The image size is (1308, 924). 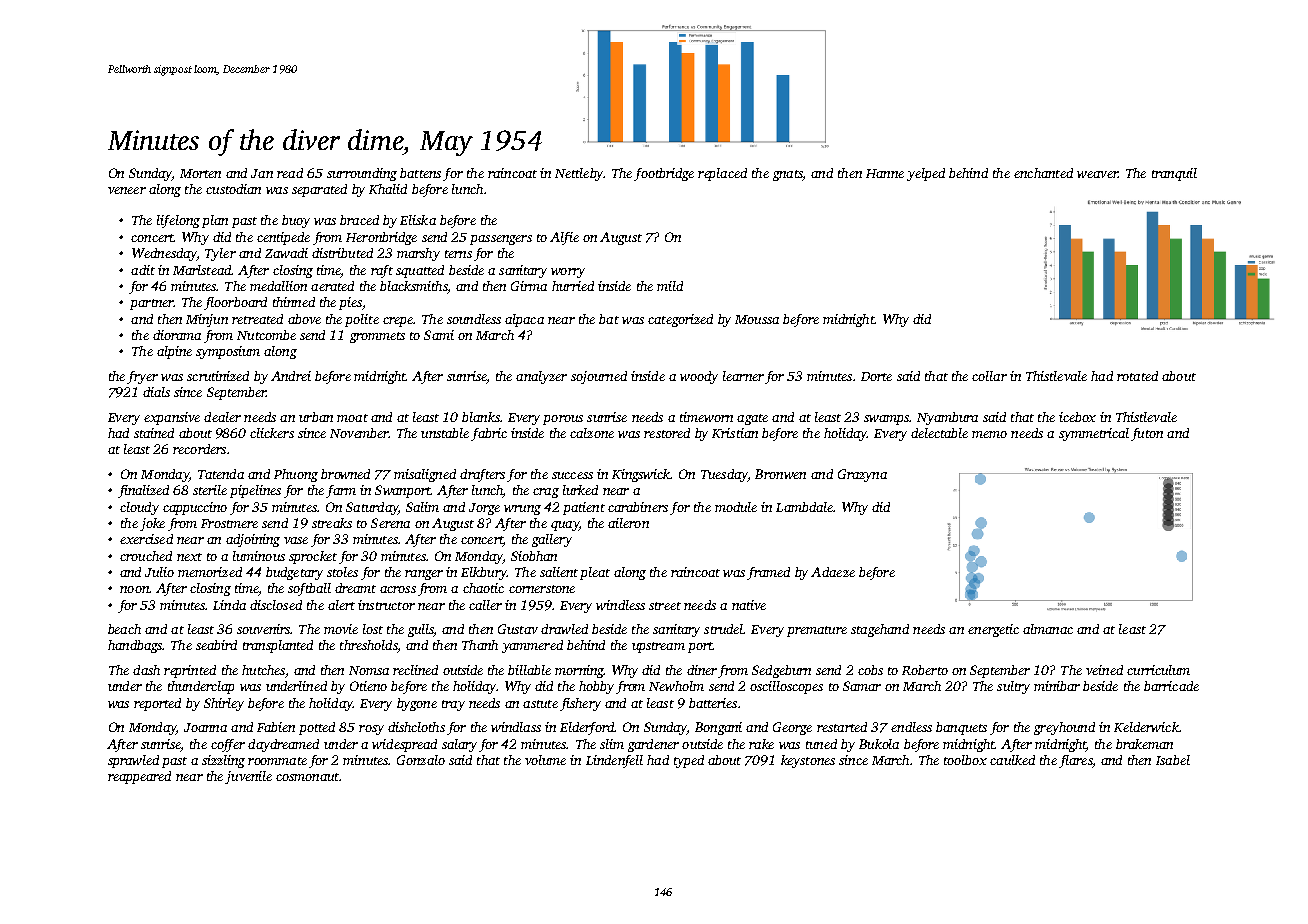 I want to click on tranquil, so click(x=1174, y=174).
